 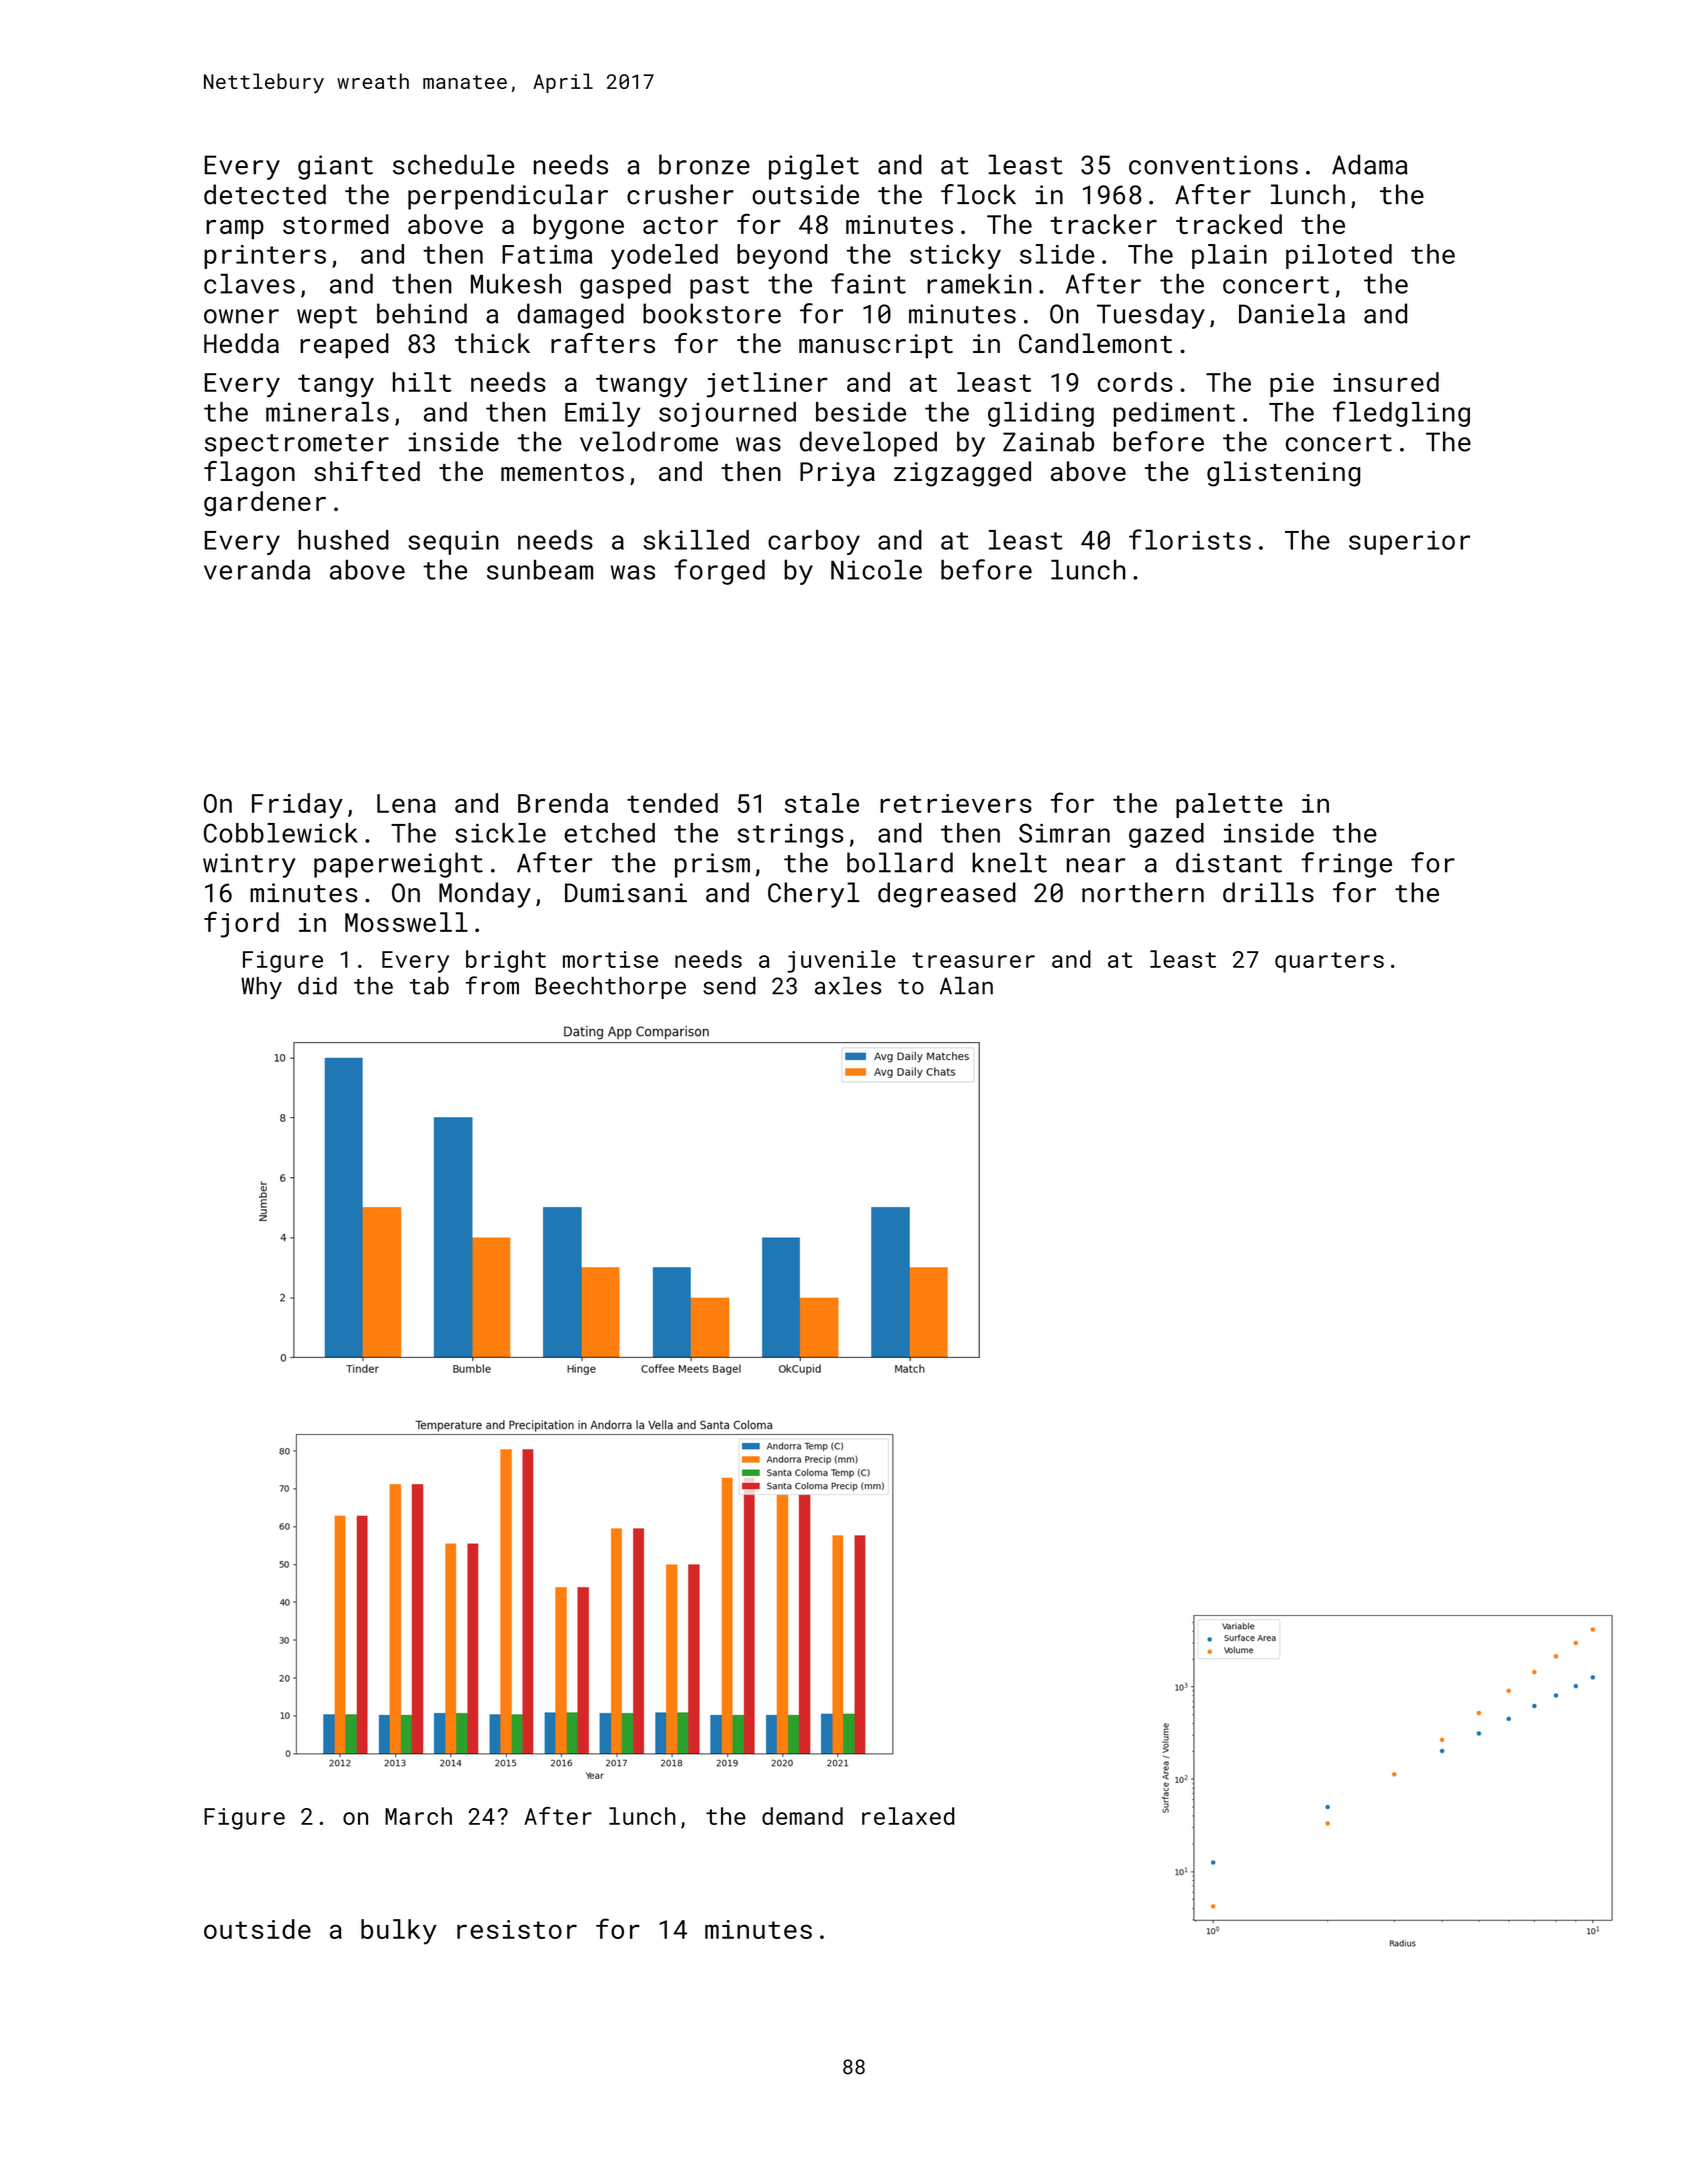 What do you see at coordinates (1370, 164) in the document?
I see `Adama` at bounding box center [1370, 164].
